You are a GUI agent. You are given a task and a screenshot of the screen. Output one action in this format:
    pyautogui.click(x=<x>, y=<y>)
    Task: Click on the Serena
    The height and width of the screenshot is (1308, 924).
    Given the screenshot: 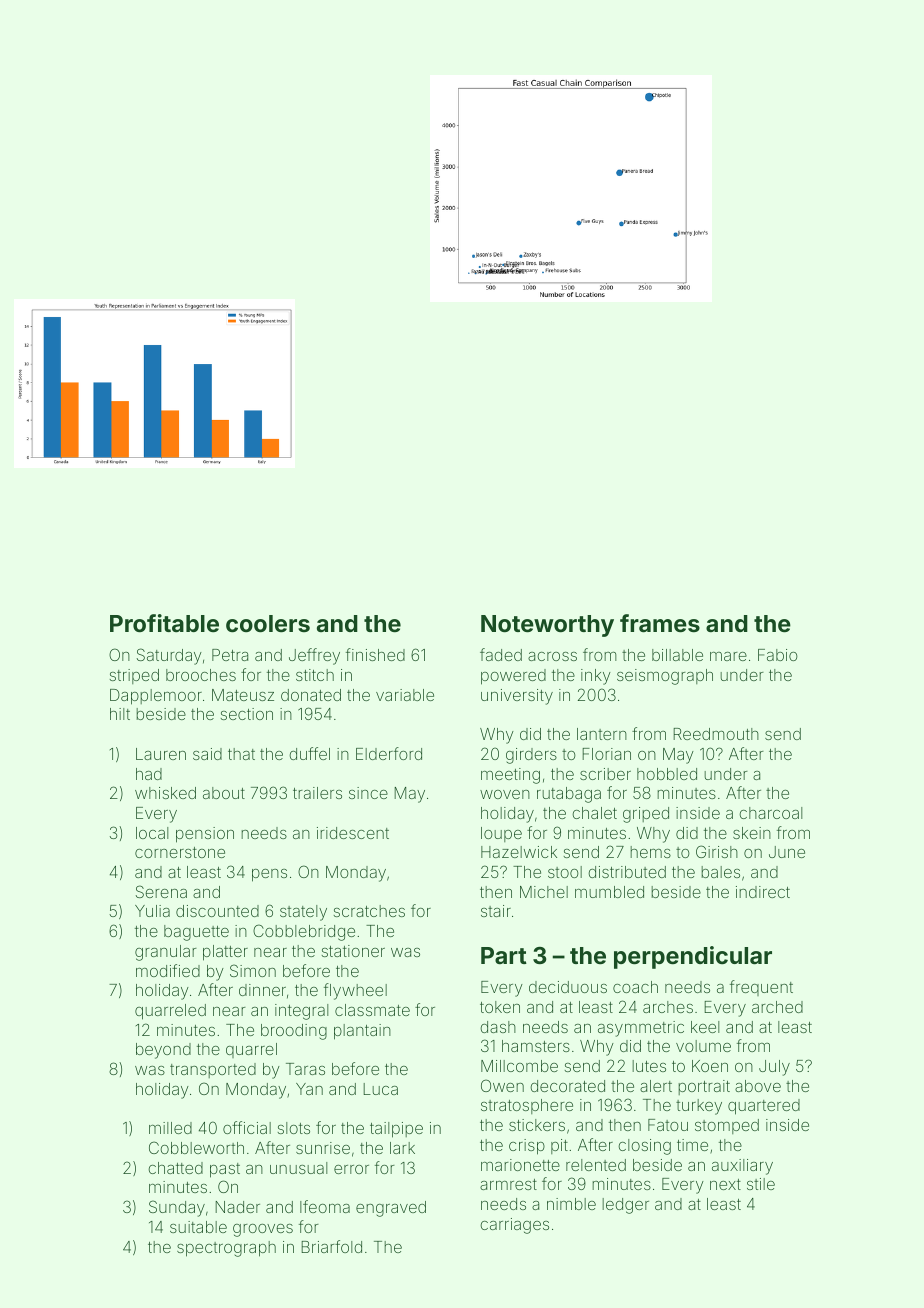 What is the action you would take?
    pyautogui.click(x=161, y=891)
